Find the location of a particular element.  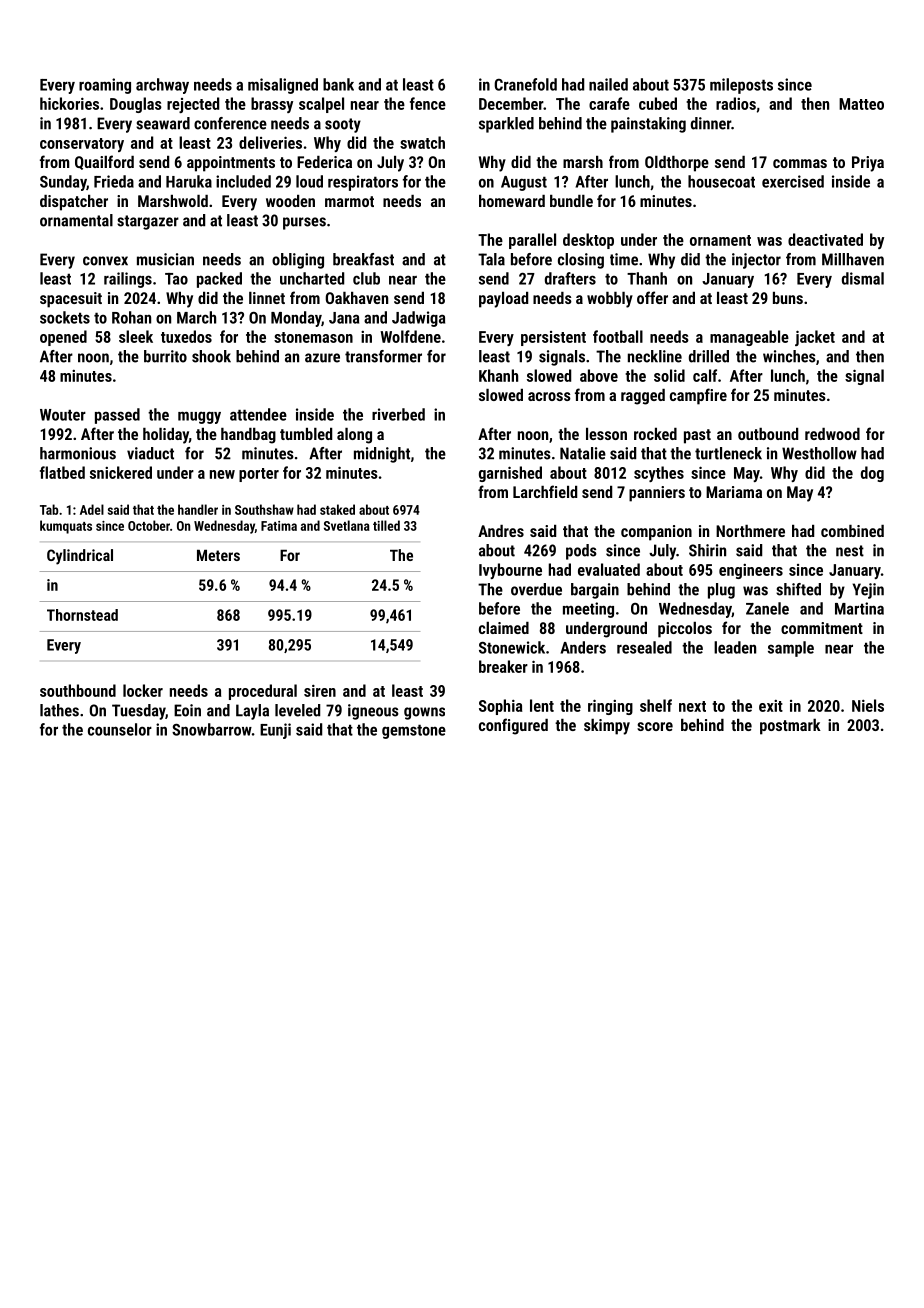

mileposts is located at coordinates (741, 86).
